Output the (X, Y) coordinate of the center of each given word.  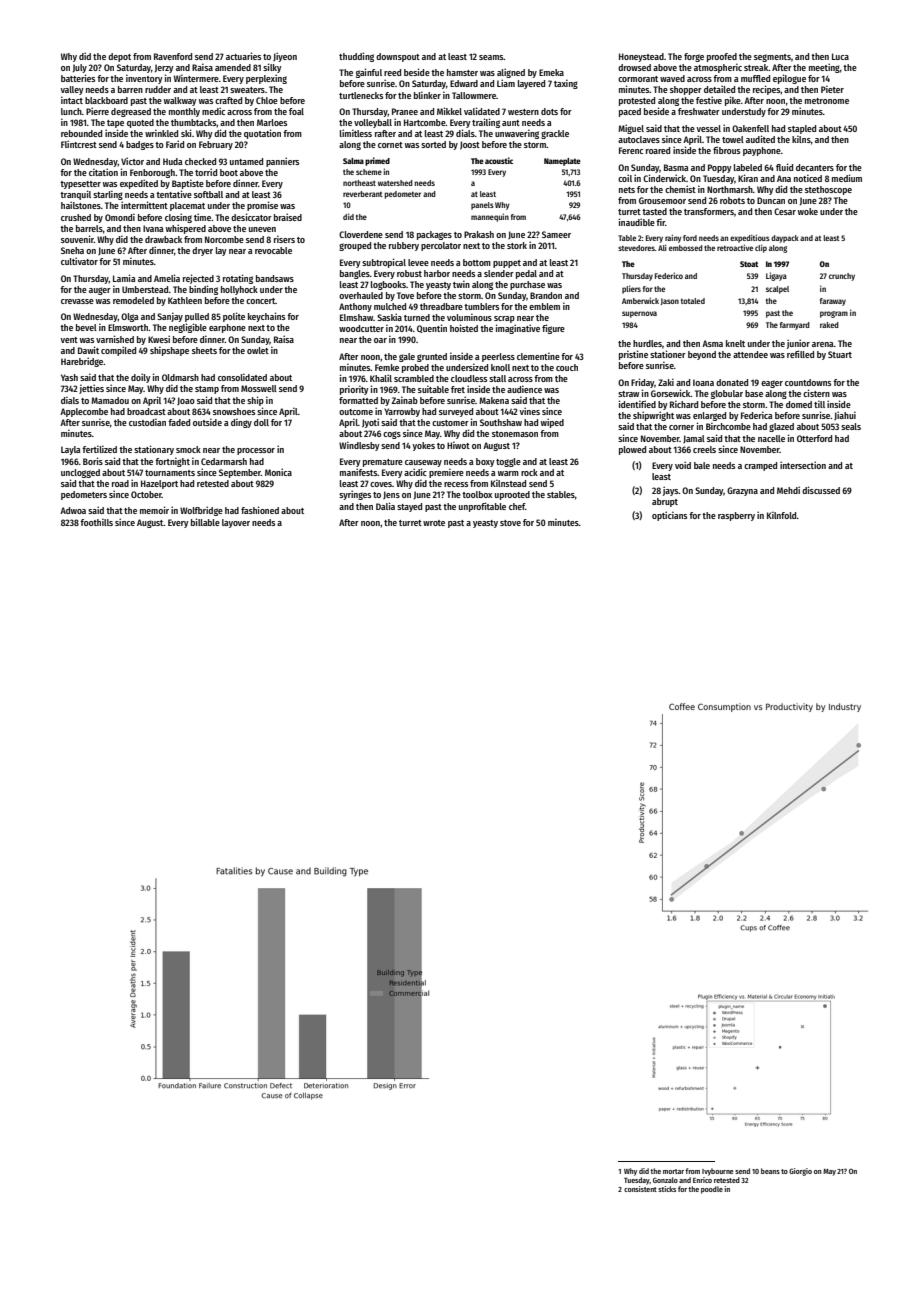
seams (491, 57)
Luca (840, 56)
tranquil (75, 195)
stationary (154, 450)
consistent (640, 1189)
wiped (552, 423)
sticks (667, 1189)
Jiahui (845, 415)
